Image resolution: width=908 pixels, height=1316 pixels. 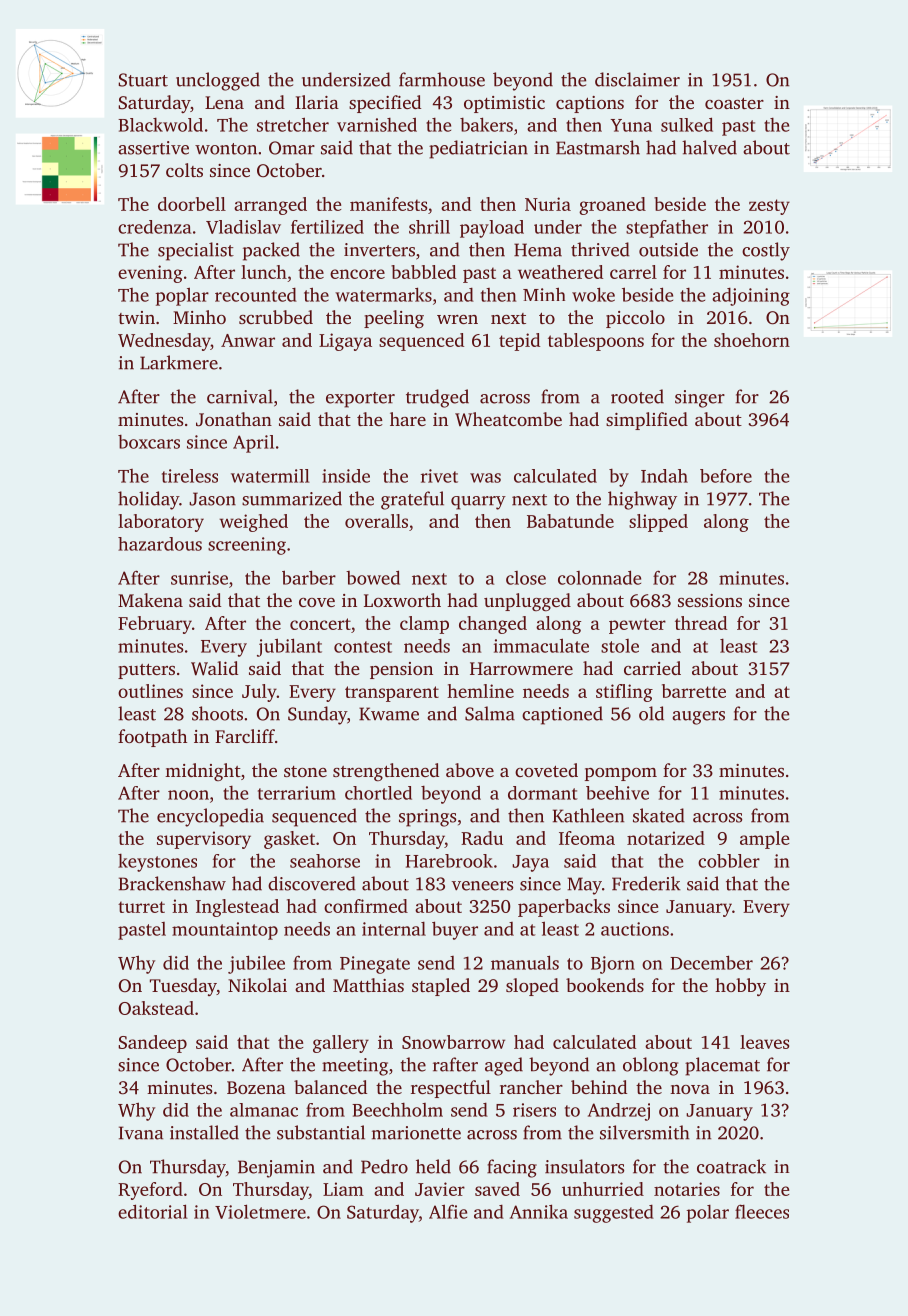 What do you see at coordinates (429, 227) in the document?
I see `shrill` at bounding box center [429, 227].
